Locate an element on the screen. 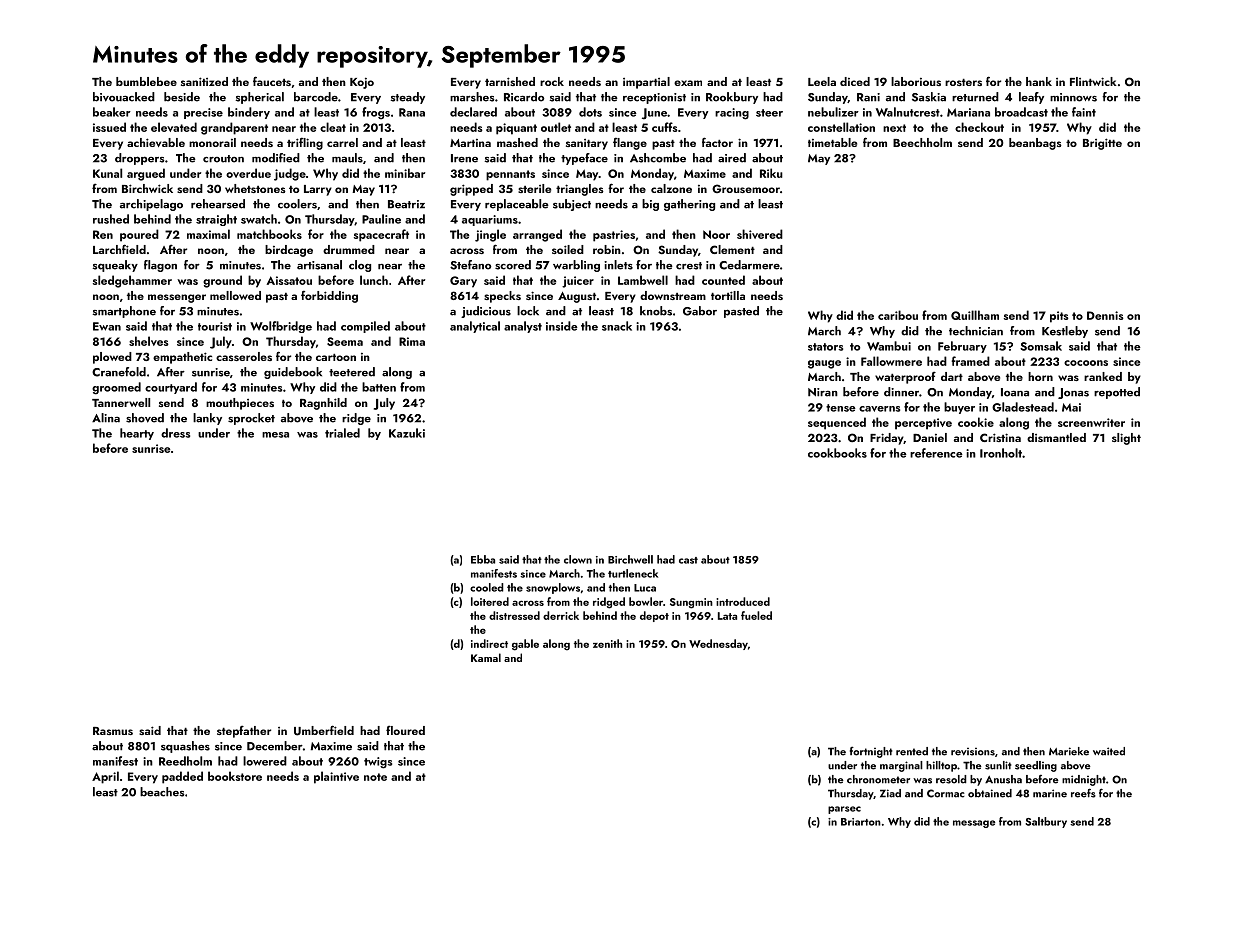  hank is located at coordinates (1039, 81).
